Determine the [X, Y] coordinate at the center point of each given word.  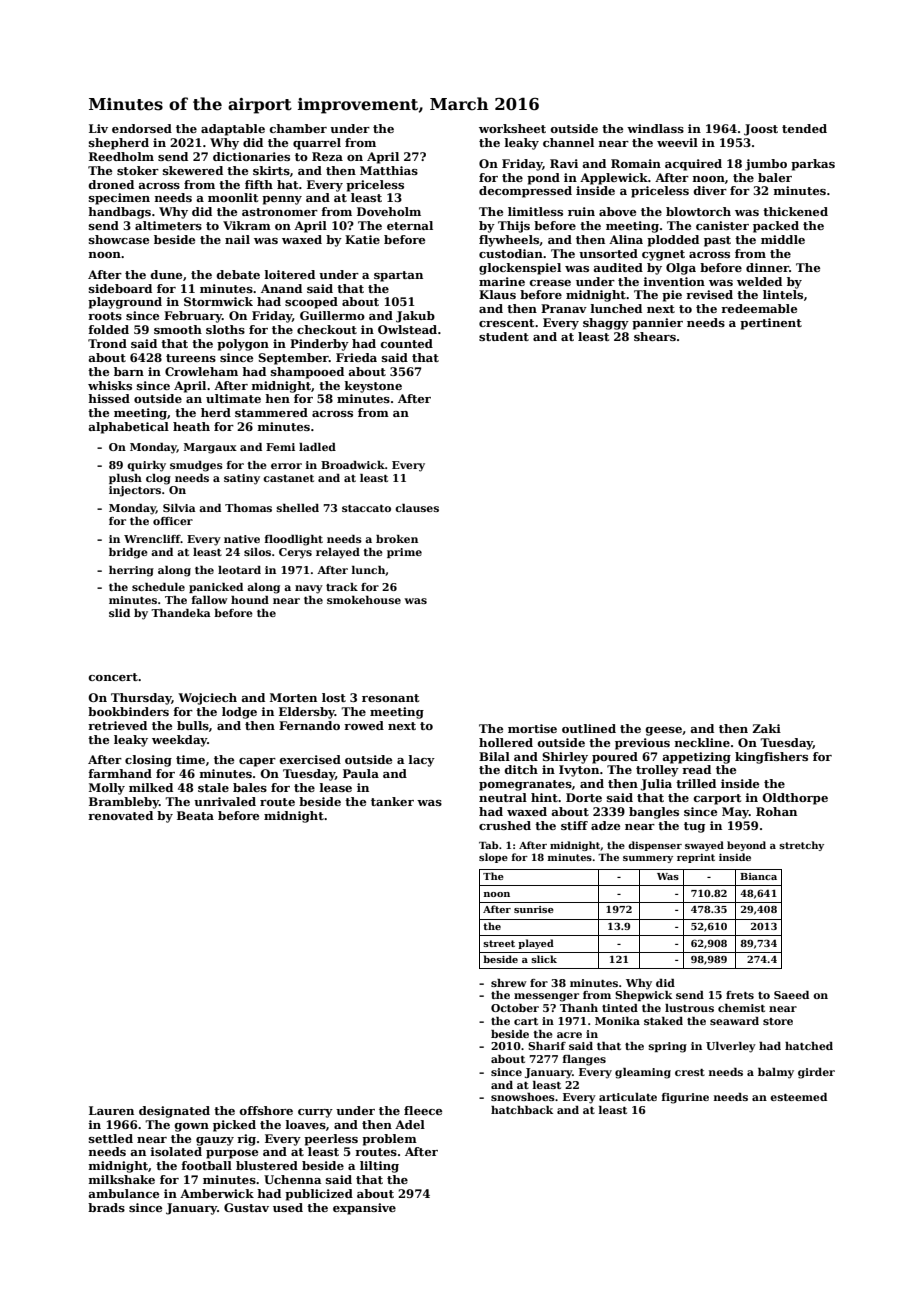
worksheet [512, 128]
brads [106, 1207]
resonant [390, 698]
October [515, 1008]
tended [804, 128]
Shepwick [643, 996]
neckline [702, 742]
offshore [266, 1110]
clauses [417, 508]
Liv [98, 128]
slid [119, 613]
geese [664, 731]
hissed [109, 398]
